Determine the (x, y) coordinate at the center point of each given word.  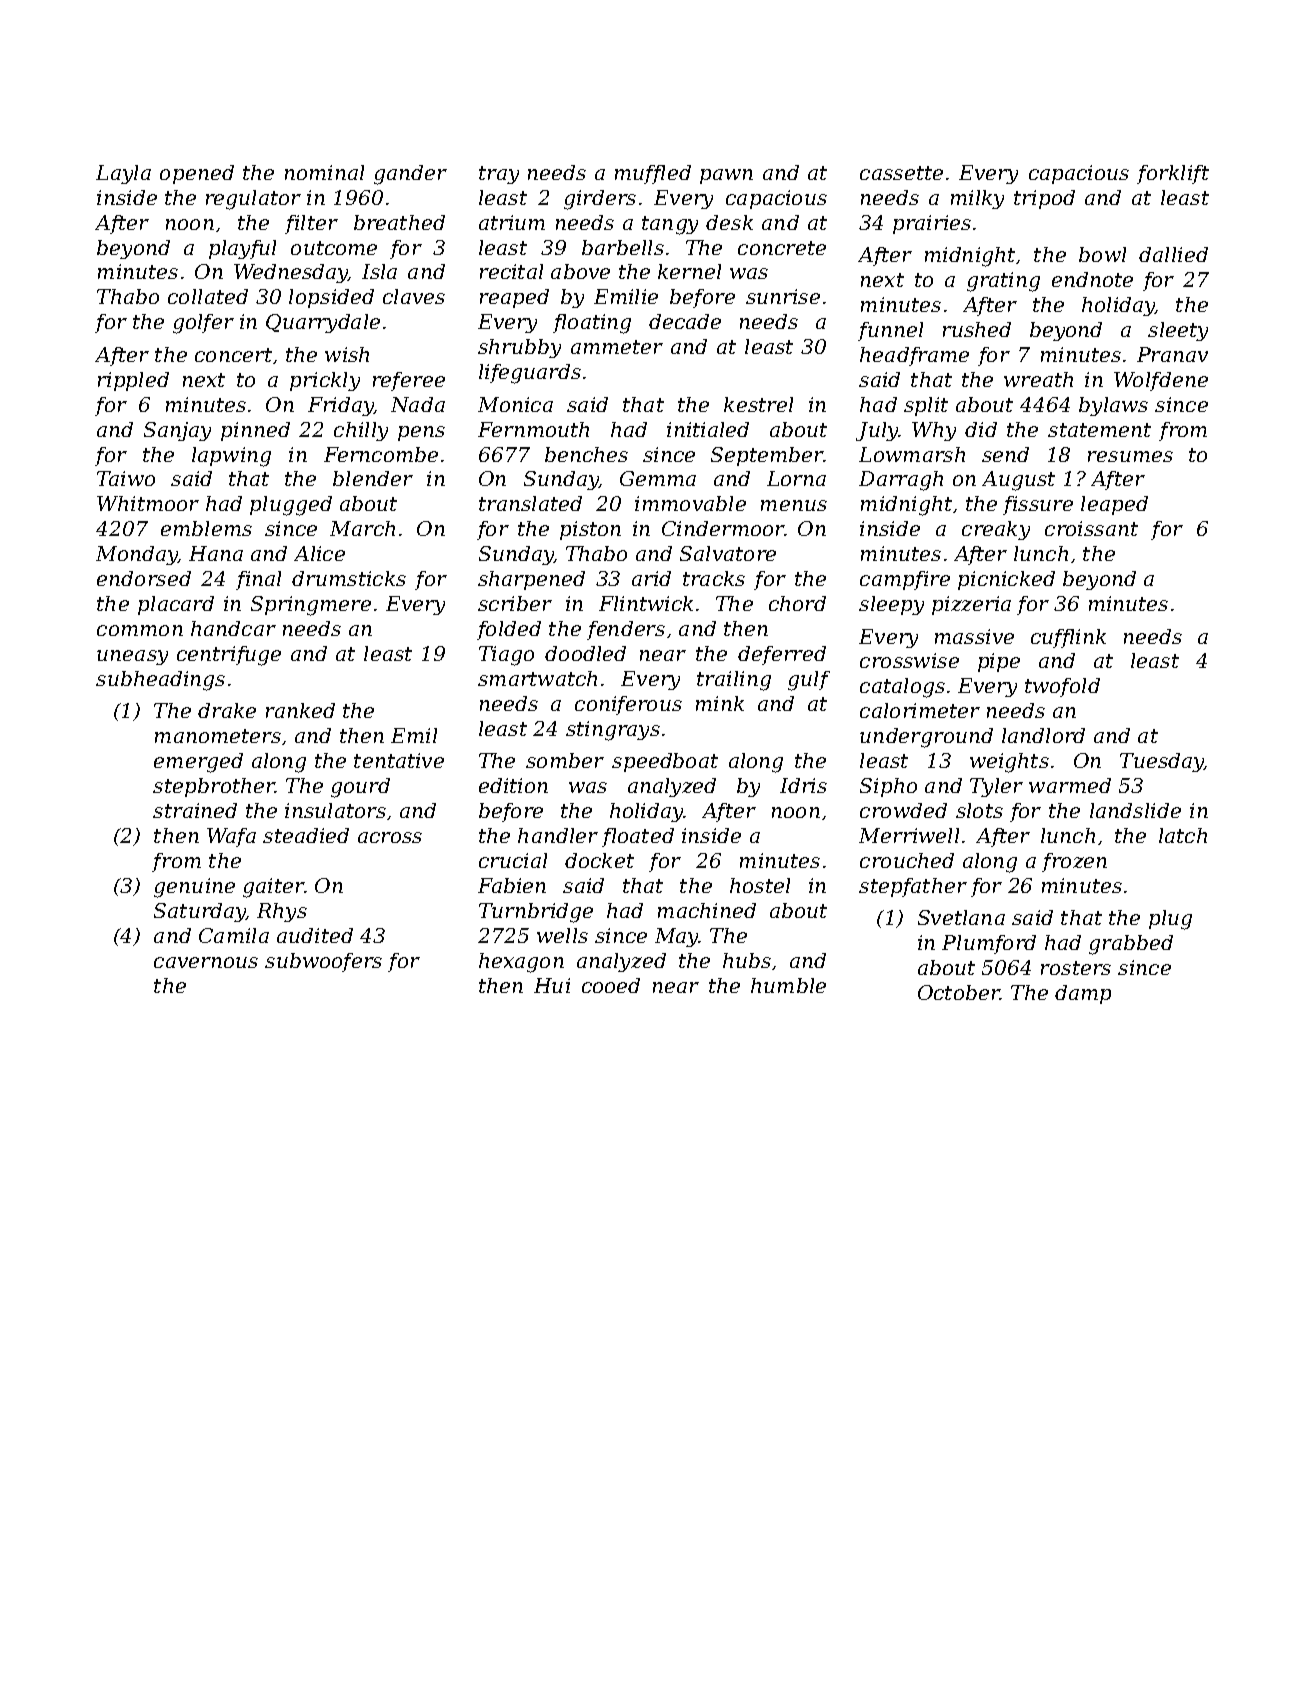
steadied (306, 835)
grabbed (1131, 945)
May (677, 937)
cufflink (1068, 638)
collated (208, 296)
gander (410, 175)
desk (729, 222)
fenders (626, 630)
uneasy (132, 657)
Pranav (1172, 354)
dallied (1173, 254)
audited (315, 935)
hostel (760, 885)
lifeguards (530, 374)
